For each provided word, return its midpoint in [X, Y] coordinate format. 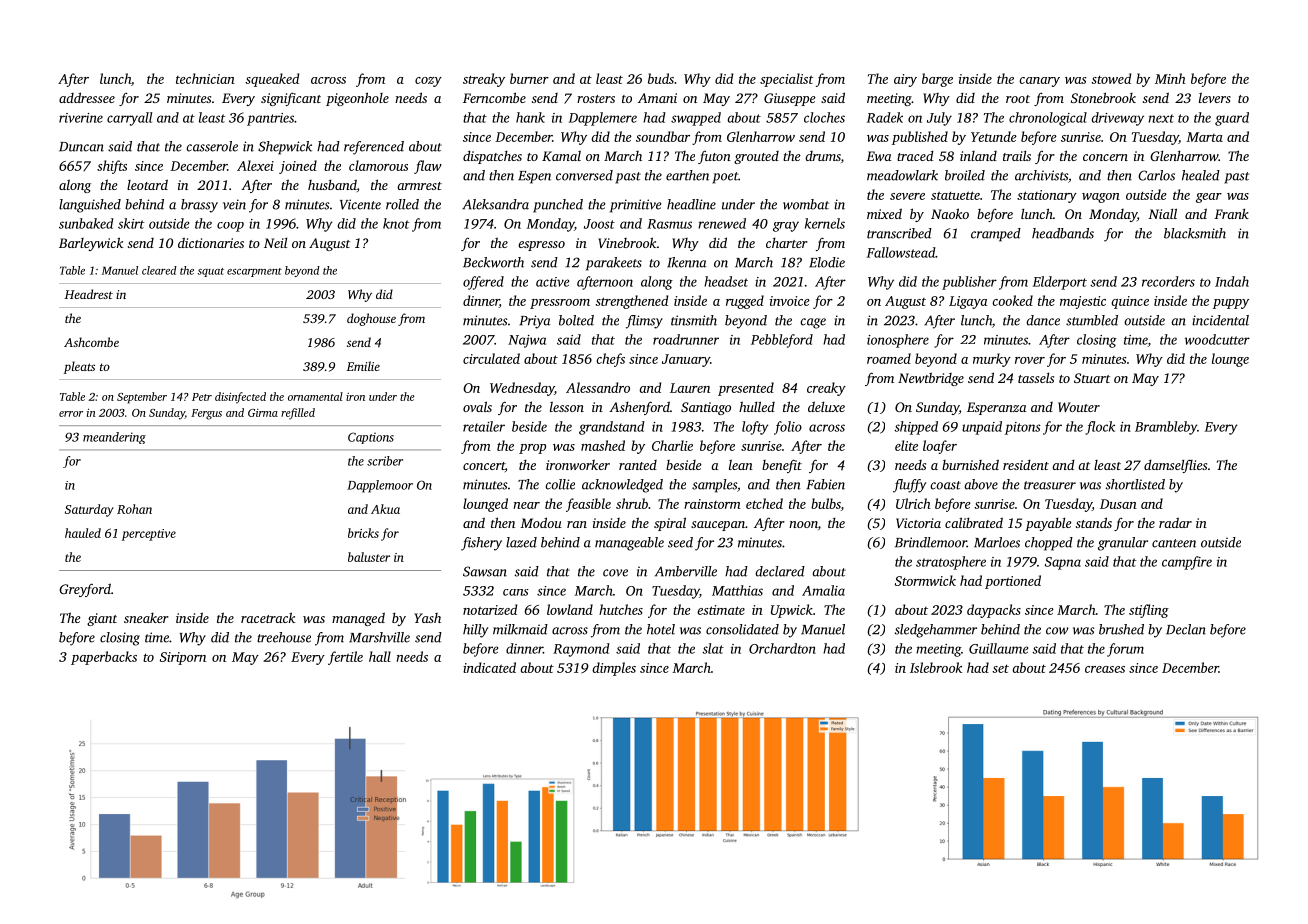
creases [1105, 669]
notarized [490, 609]
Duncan [81, 147]
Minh [1170, 78]
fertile [345, 658]
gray [786, 226]
